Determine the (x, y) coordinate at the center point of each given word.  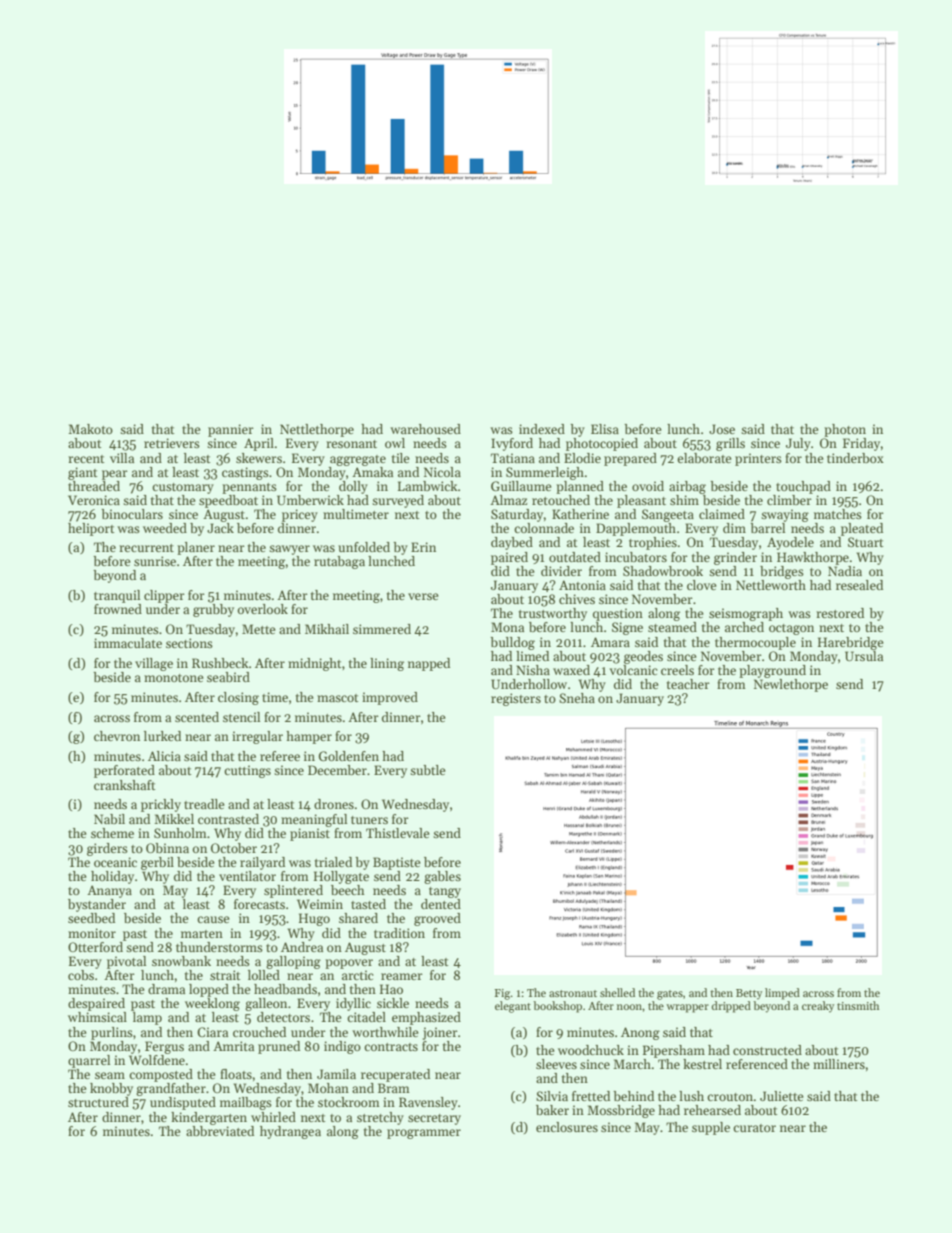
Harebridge (851, 643)
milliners (839, 1064)
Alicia (164, 756)
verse (423, 596)
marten (202, 934)
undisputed (183, 1103)
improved (390, 698)
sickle (393, 1003)
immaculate (128, 643)
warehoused (425, 429)
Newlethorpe (791, 685)
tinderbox (855, 458)
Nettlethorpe (317, 430)
